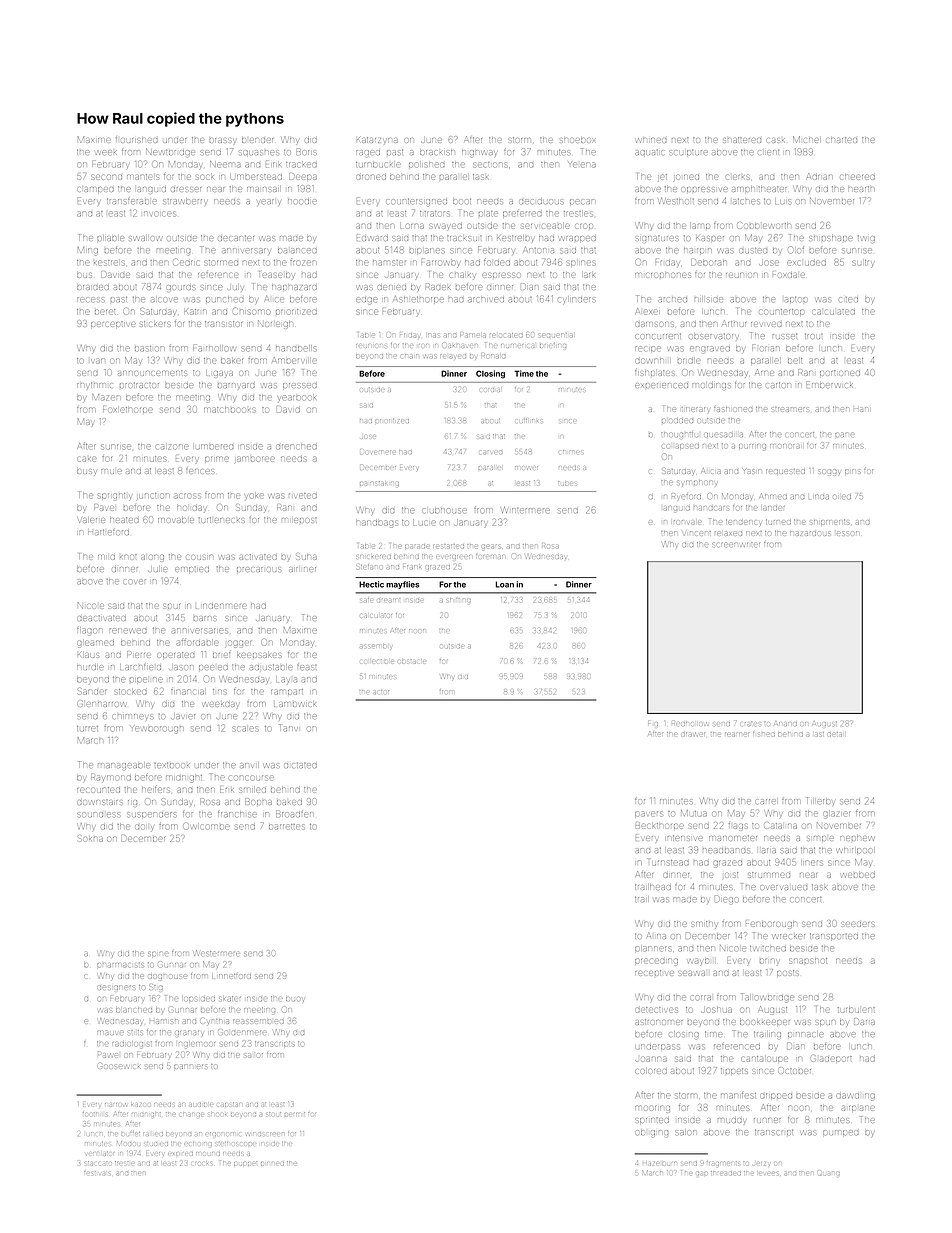  What do you see at coordinates (752, 446) in the document?
I see `purring` at bounding box center [752, 446].
